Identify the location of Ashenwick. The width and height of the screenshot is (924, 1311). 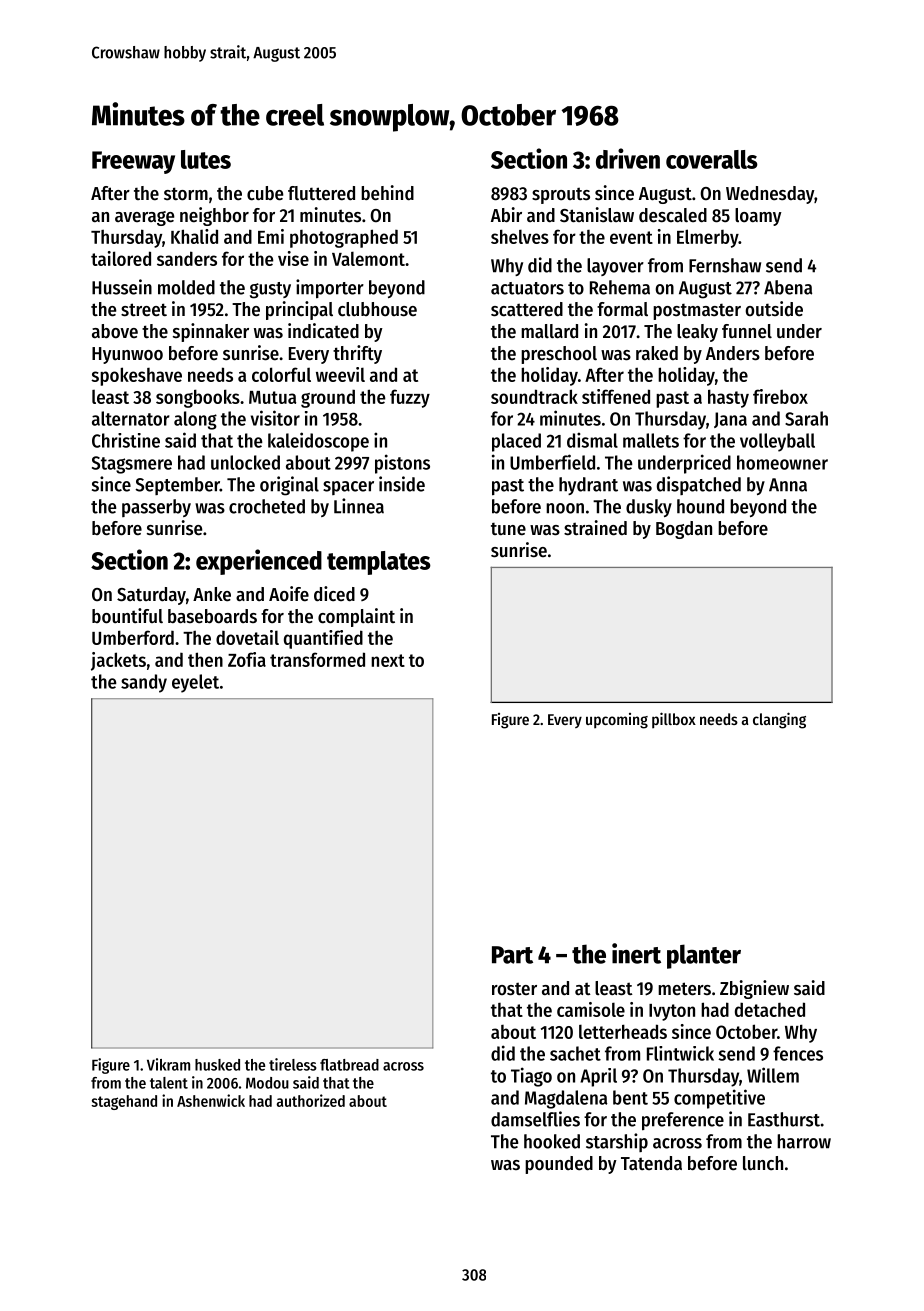
(211, 1100).
